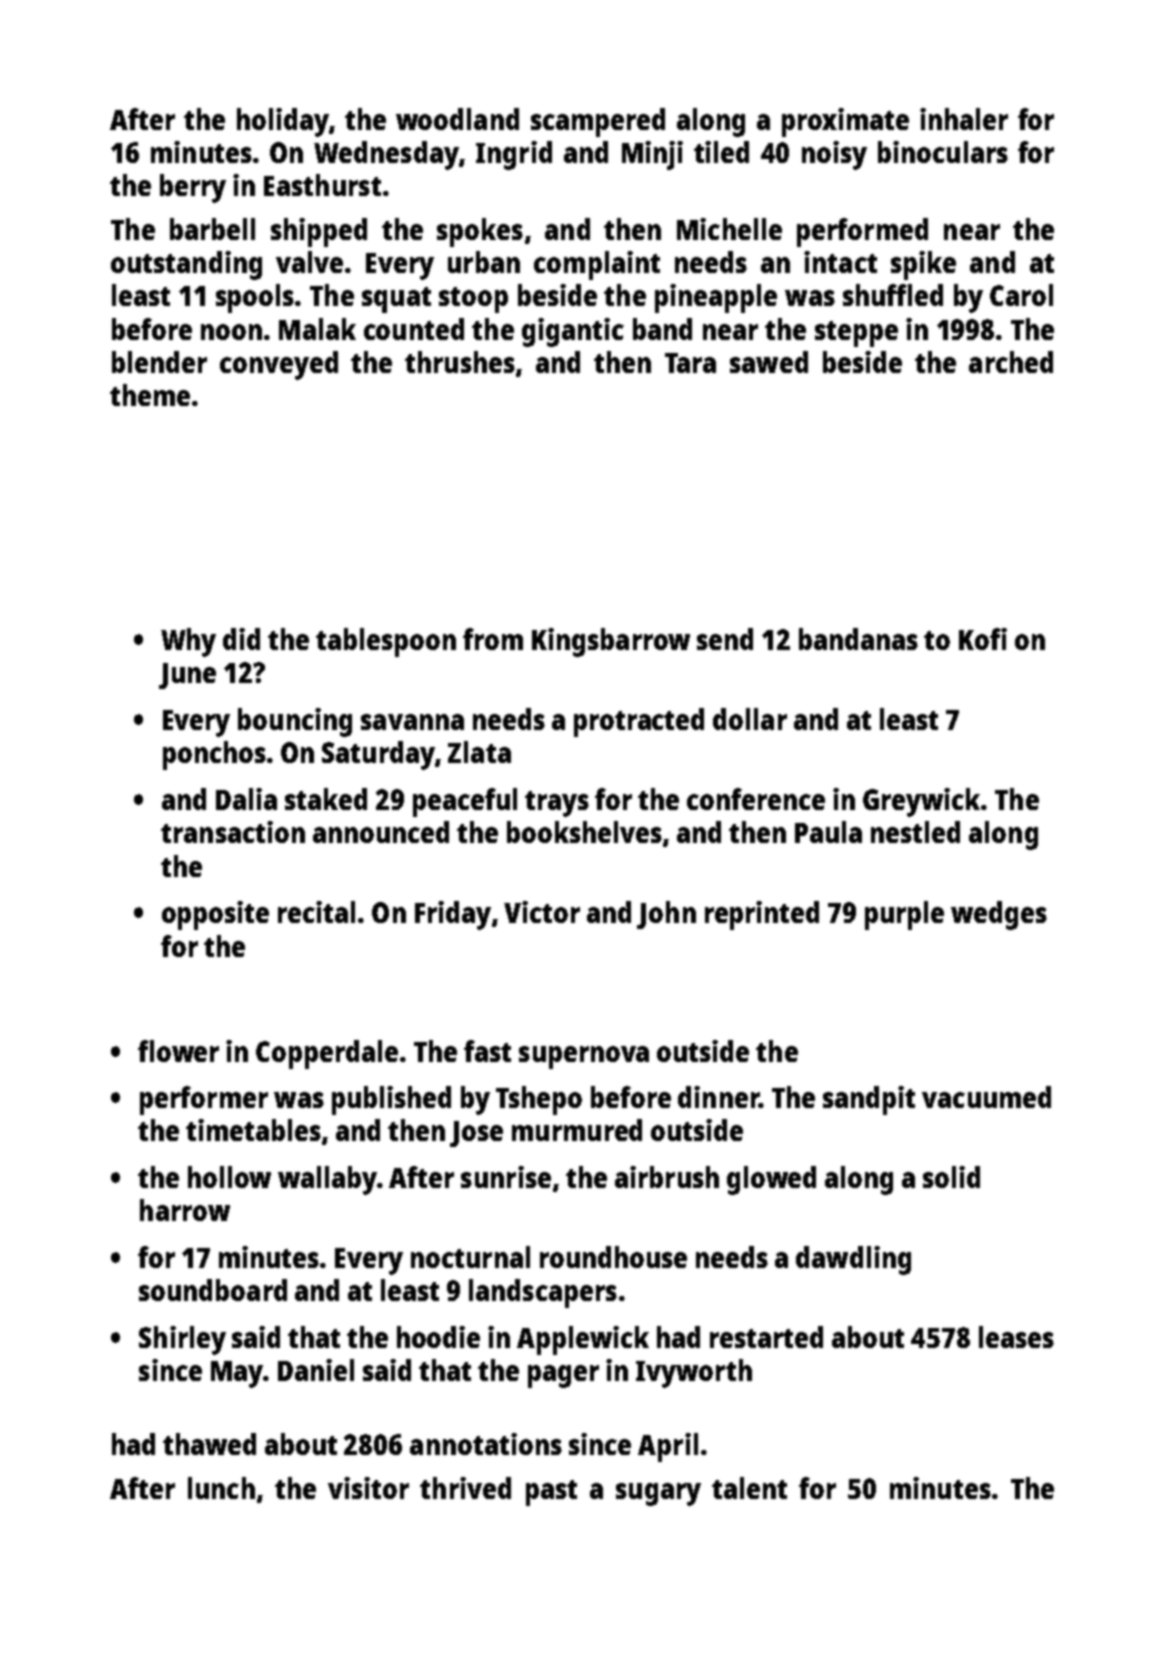 The height and width of the page is (1654, 1165). What do you see at coordinates (438, 1337) in the page?
I see `hoodie` at bounding box center [438, 1337].
